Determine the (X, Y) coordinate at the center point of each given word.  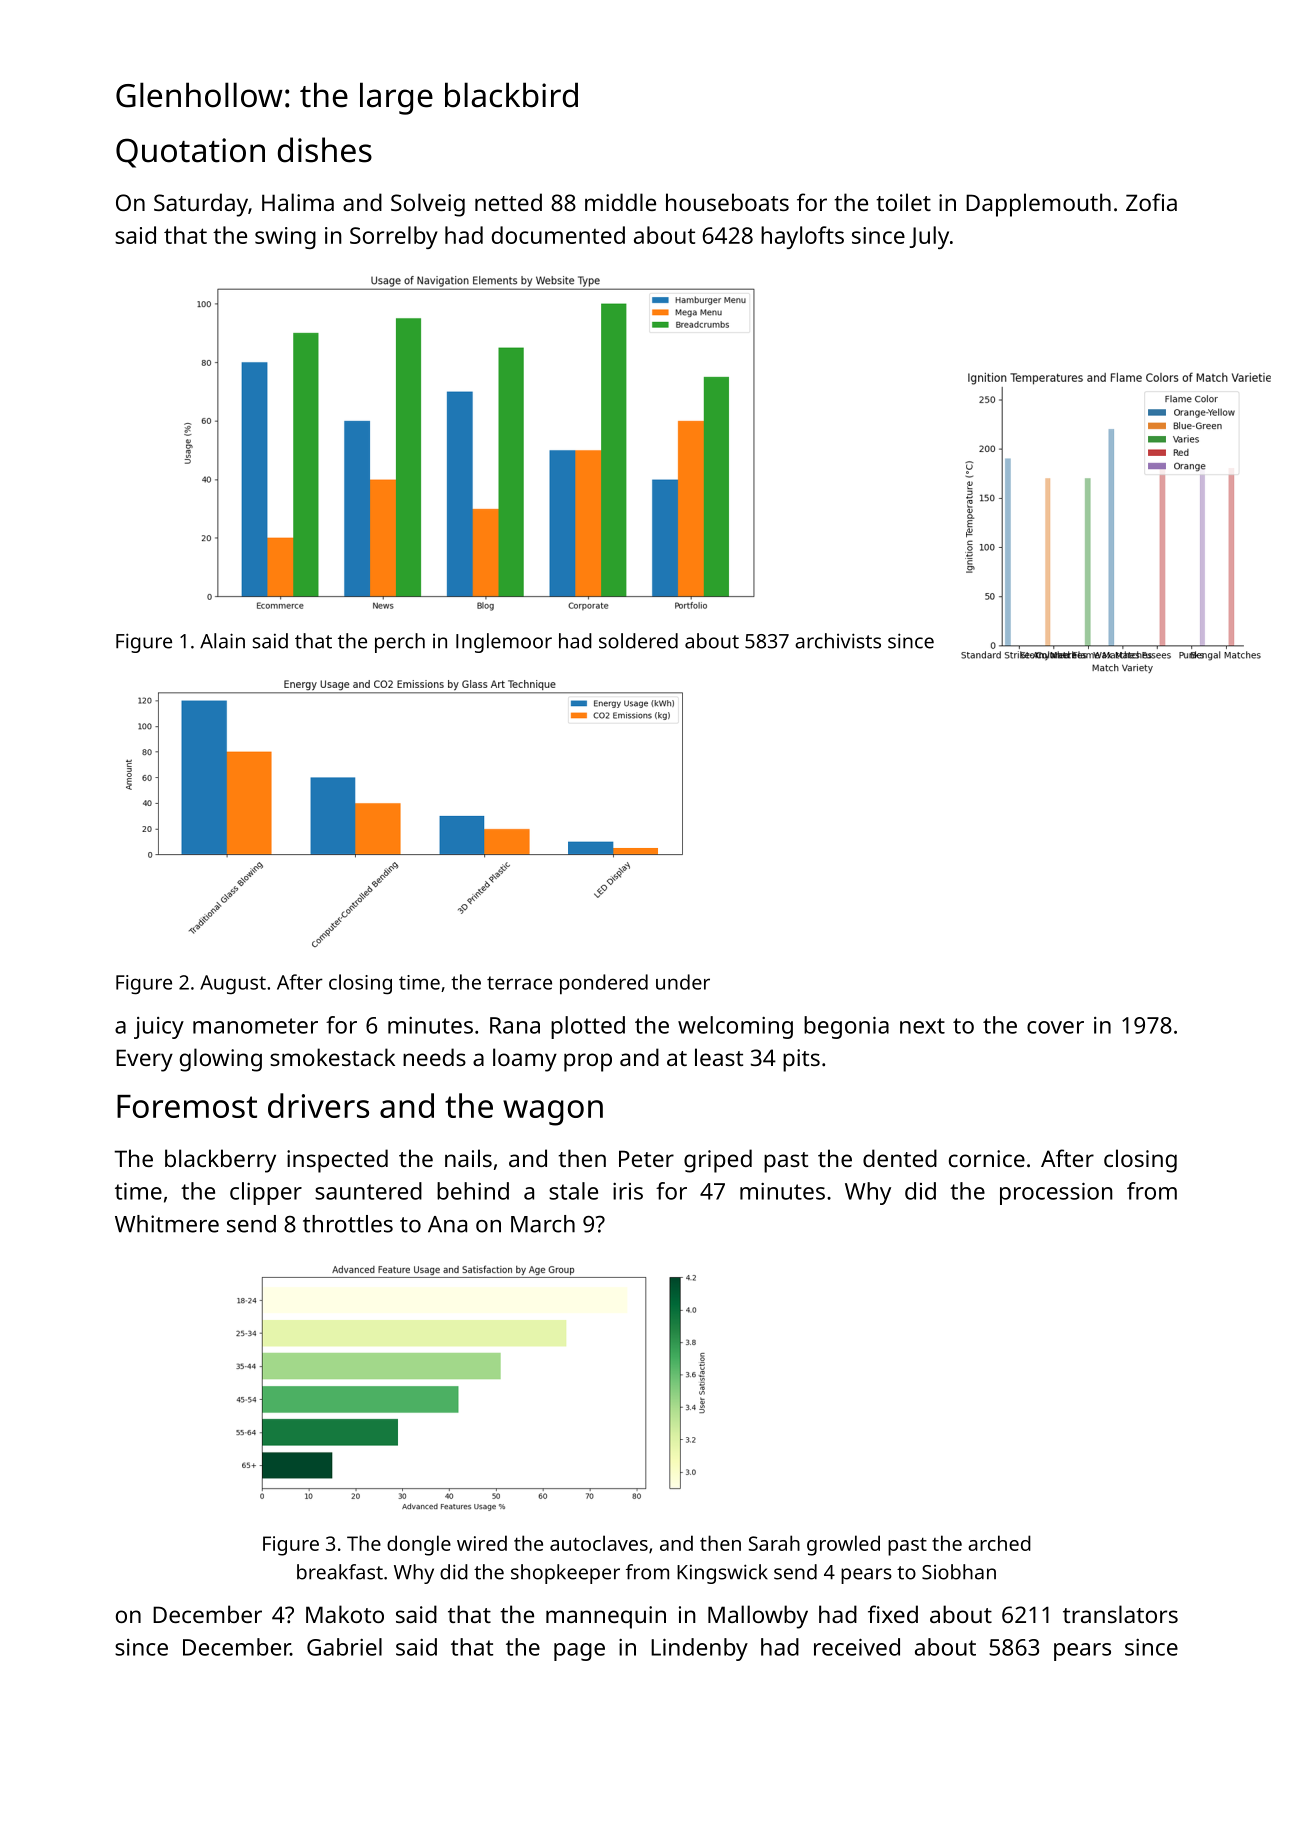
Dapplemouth (1038, 205)
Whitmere (167, 1224)
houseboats (727, 202)
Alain (222, 641)
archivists (838, 641)
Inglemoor (504, 643)
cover (1055, 1027)
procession (1056, 1193)
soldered (638, 641)
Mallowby (758, 1617)
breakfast (340, 1572)
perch (400, 643)
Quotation (190, 153)
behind (473, 1191)
